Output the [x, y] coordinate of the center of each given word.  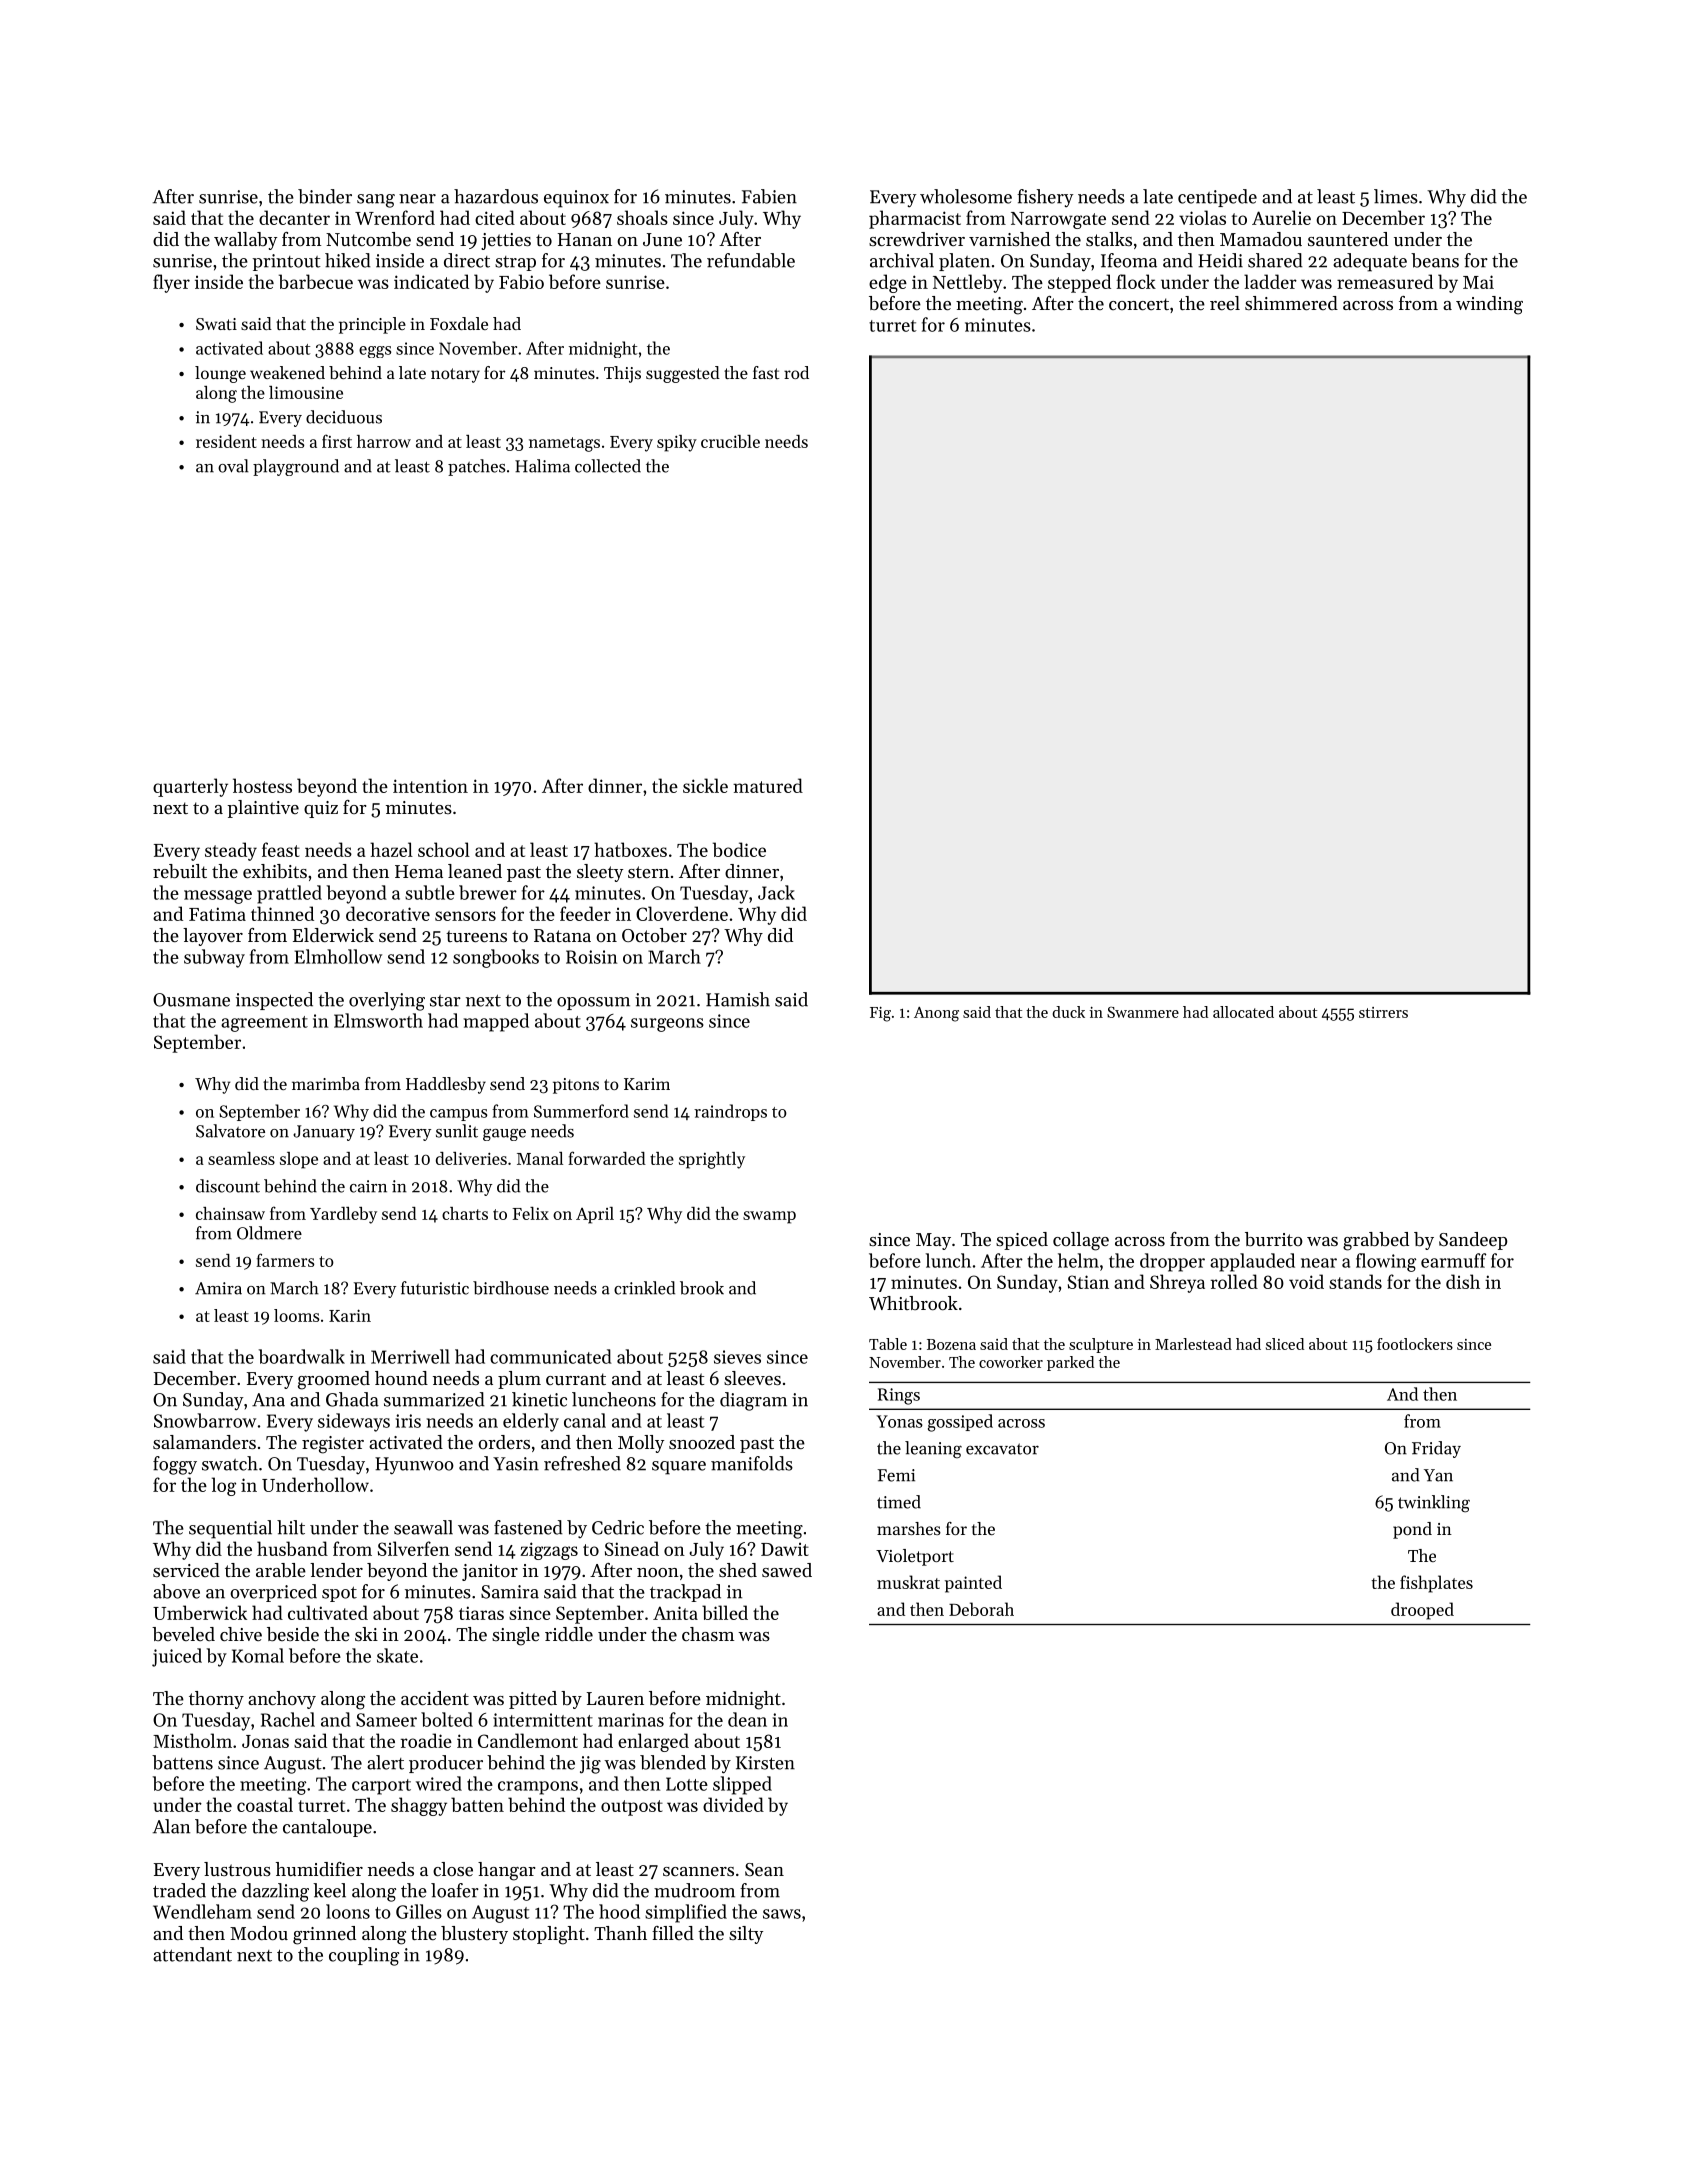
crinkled [644, 1288]
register [333, 1445]
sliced [1285, 1344]
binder [325, 196]
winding [1489, 305]
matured [768, 785]
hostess [262, 785]
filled [673, 1933]
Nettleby [967, 283]
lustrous [237, 1869]
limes [1396, 196]
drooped [1422, 1611]
